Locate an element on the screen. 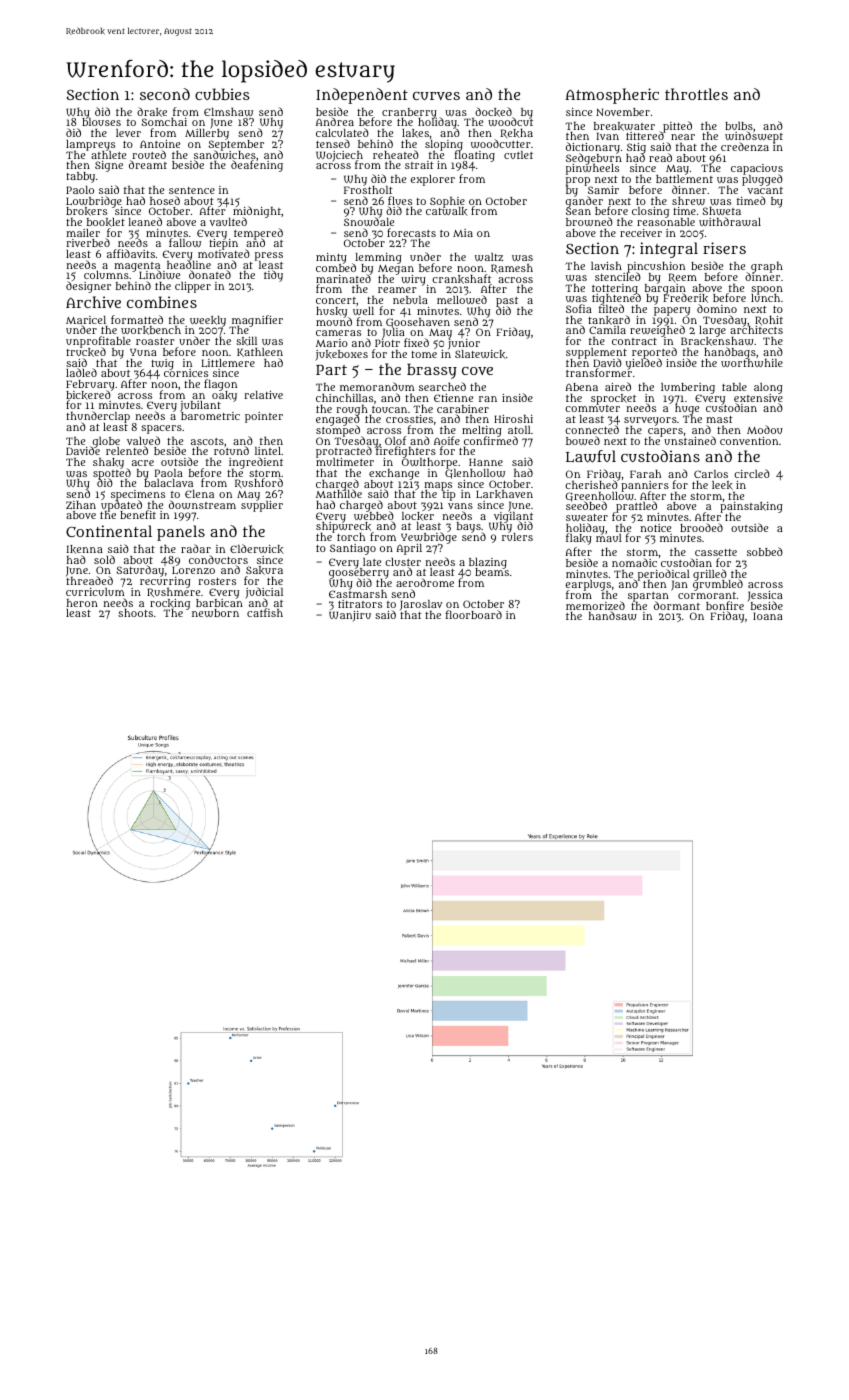 The width and height of the screenshot is (849, 1400). unstained is located at coordinates (690, 441).
